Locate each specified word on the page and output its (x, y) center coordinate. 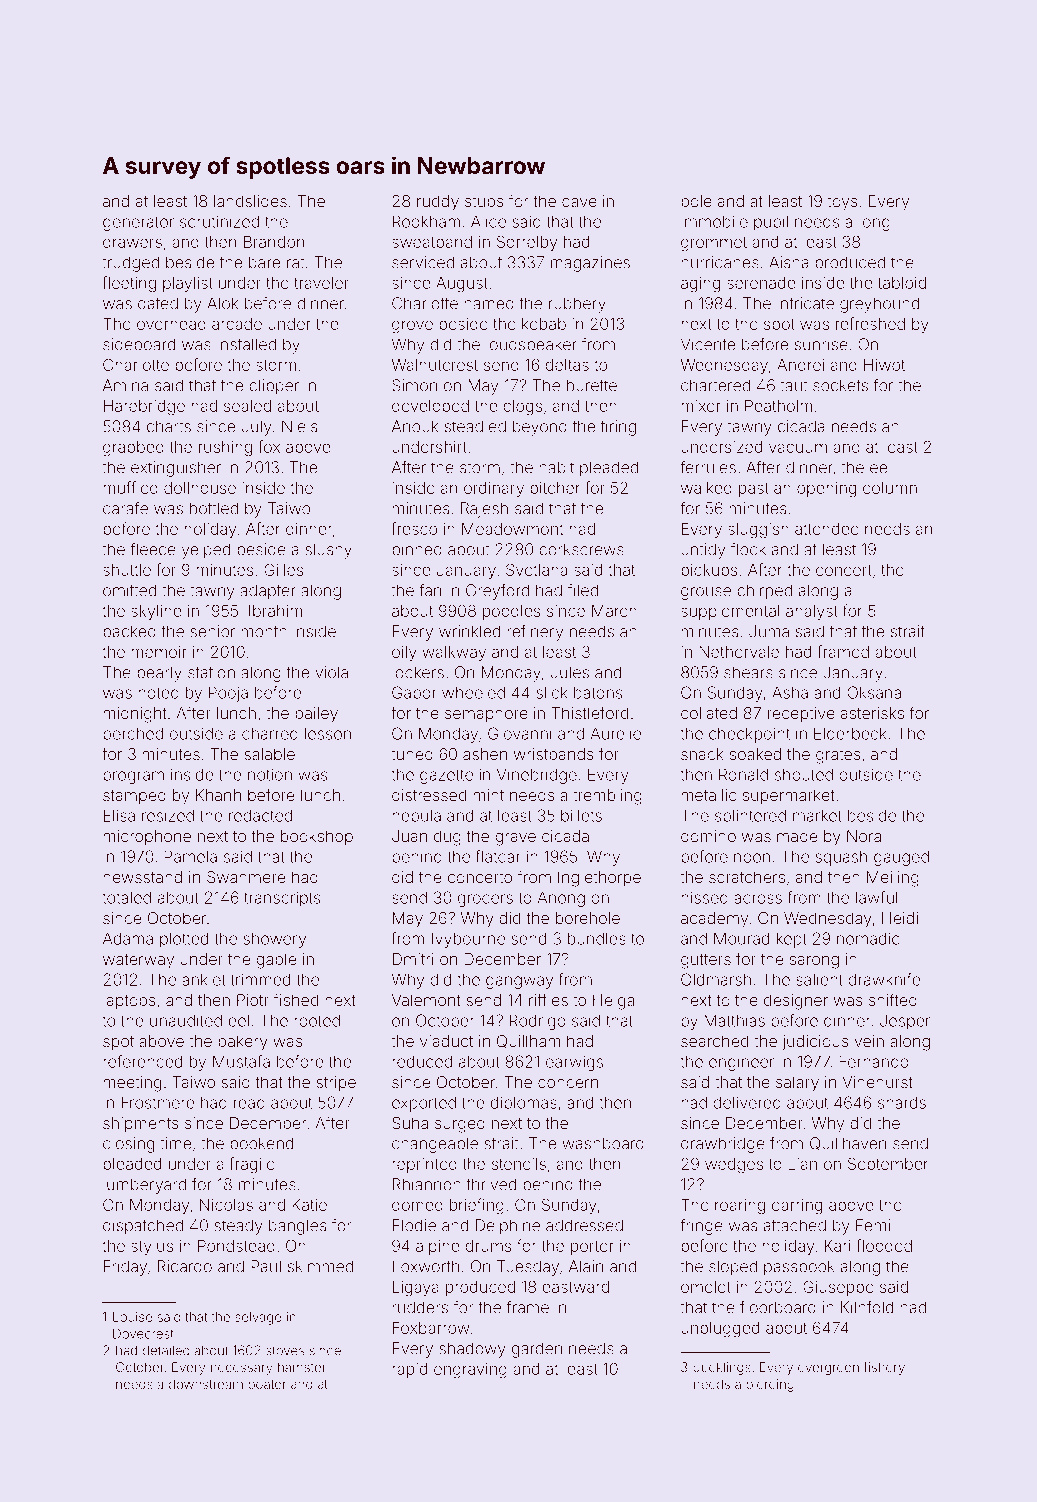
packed (129, 633)
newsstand (142, 877)
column (890, 488)
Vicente (708, 344)
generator (138, 223)
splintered (750, 817)
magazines (590, 264)
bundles (597, 938)
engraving (470, 1371)
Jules (570, 672)
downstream (206, 1384)
